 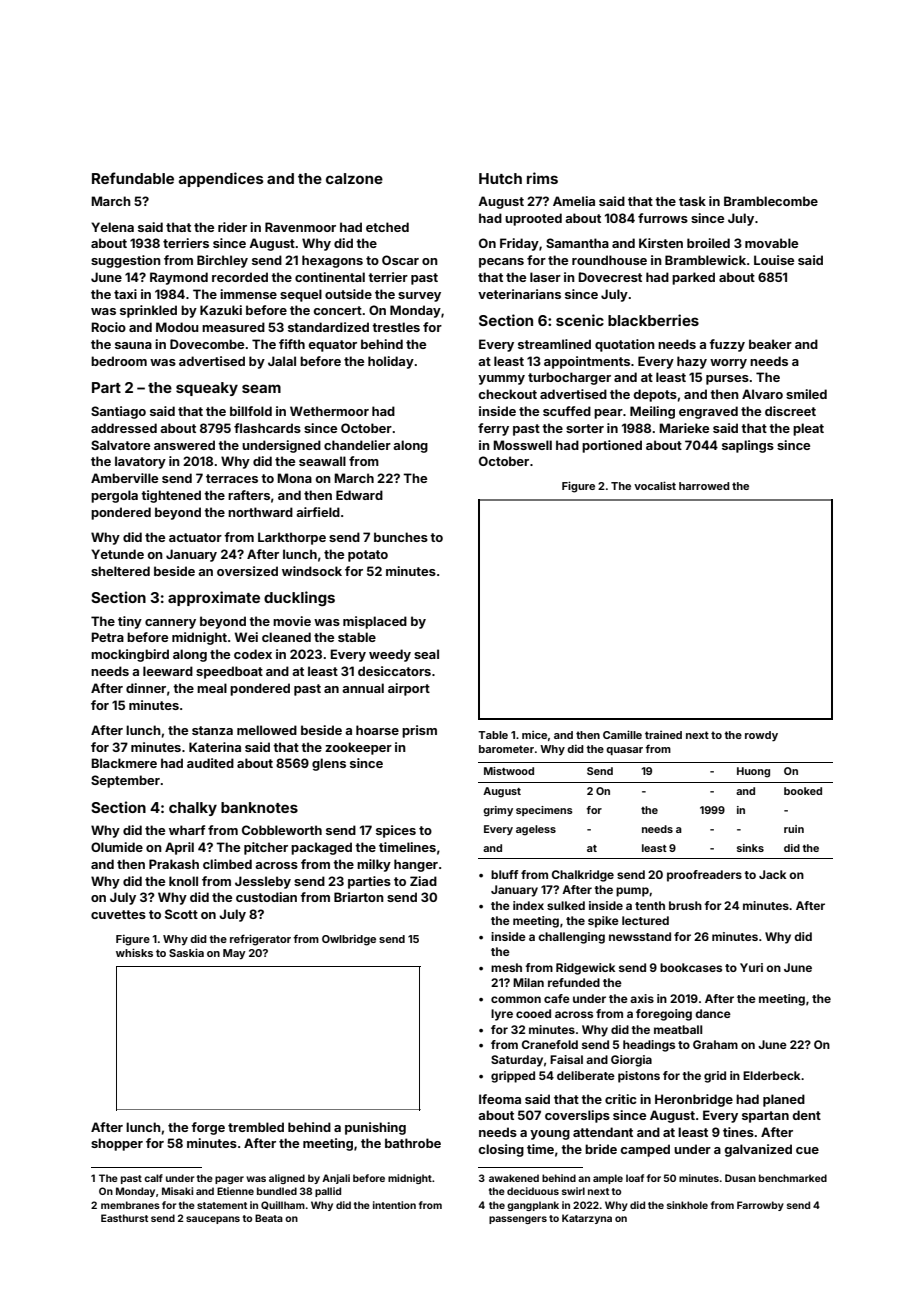 I want to click on sheltered, so click(x=120, y=571).
